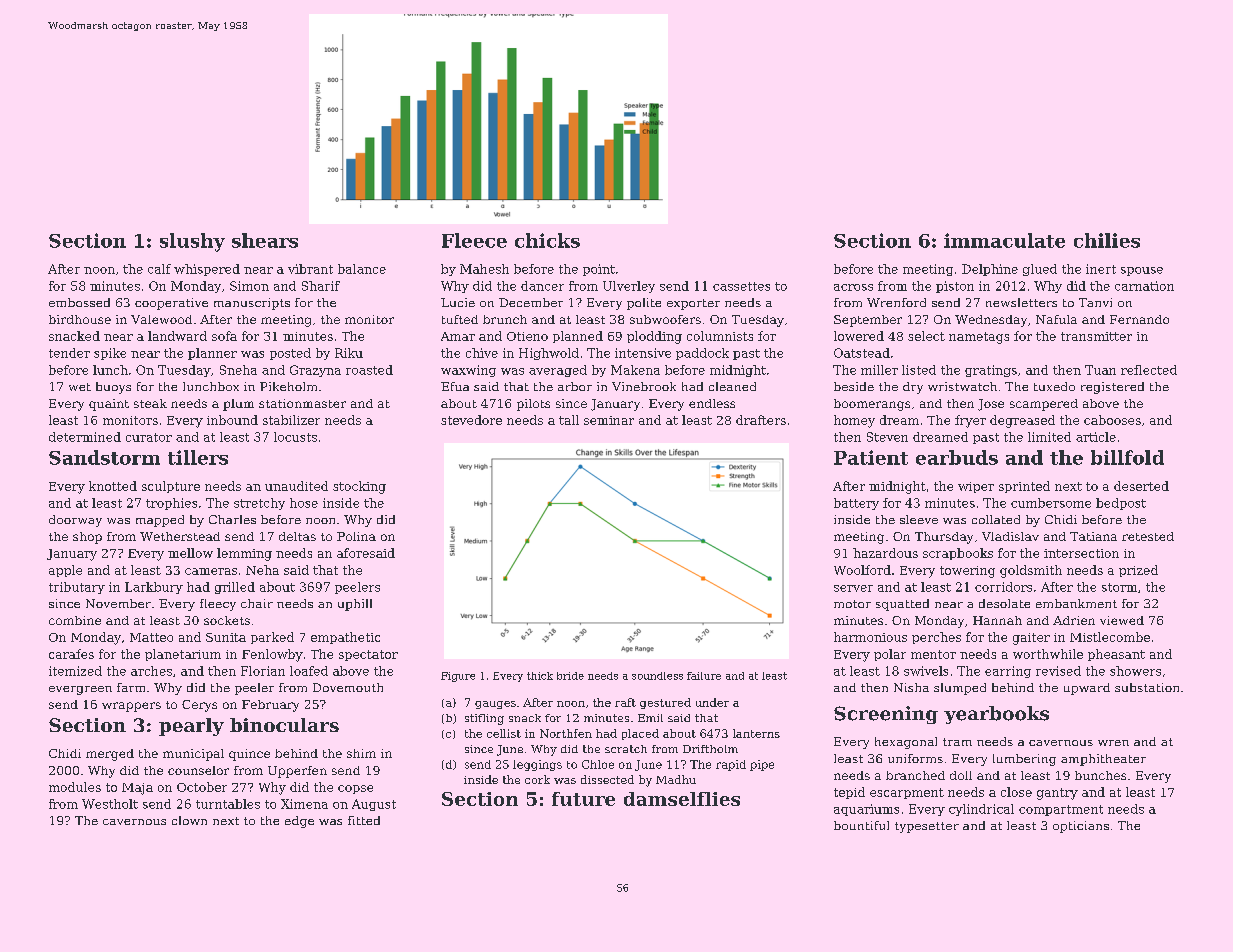 This screenshot has height=952, width=1233. What do you see at coordinates (296, 486) in the screenshot?
I see `unaudited` at bounding box center [296, 486].
